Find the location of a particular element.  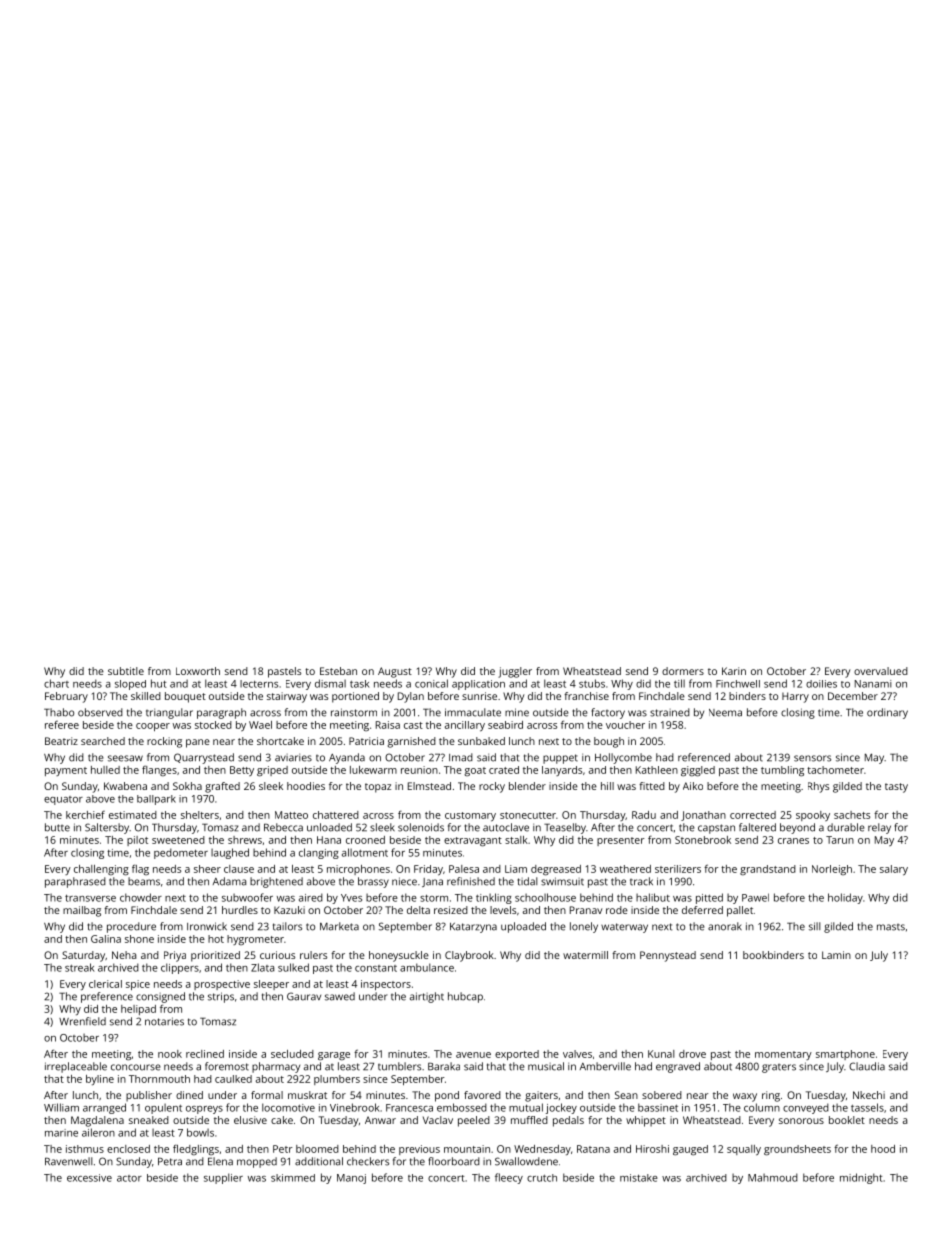

relay is located at coordinates (879, 828).
